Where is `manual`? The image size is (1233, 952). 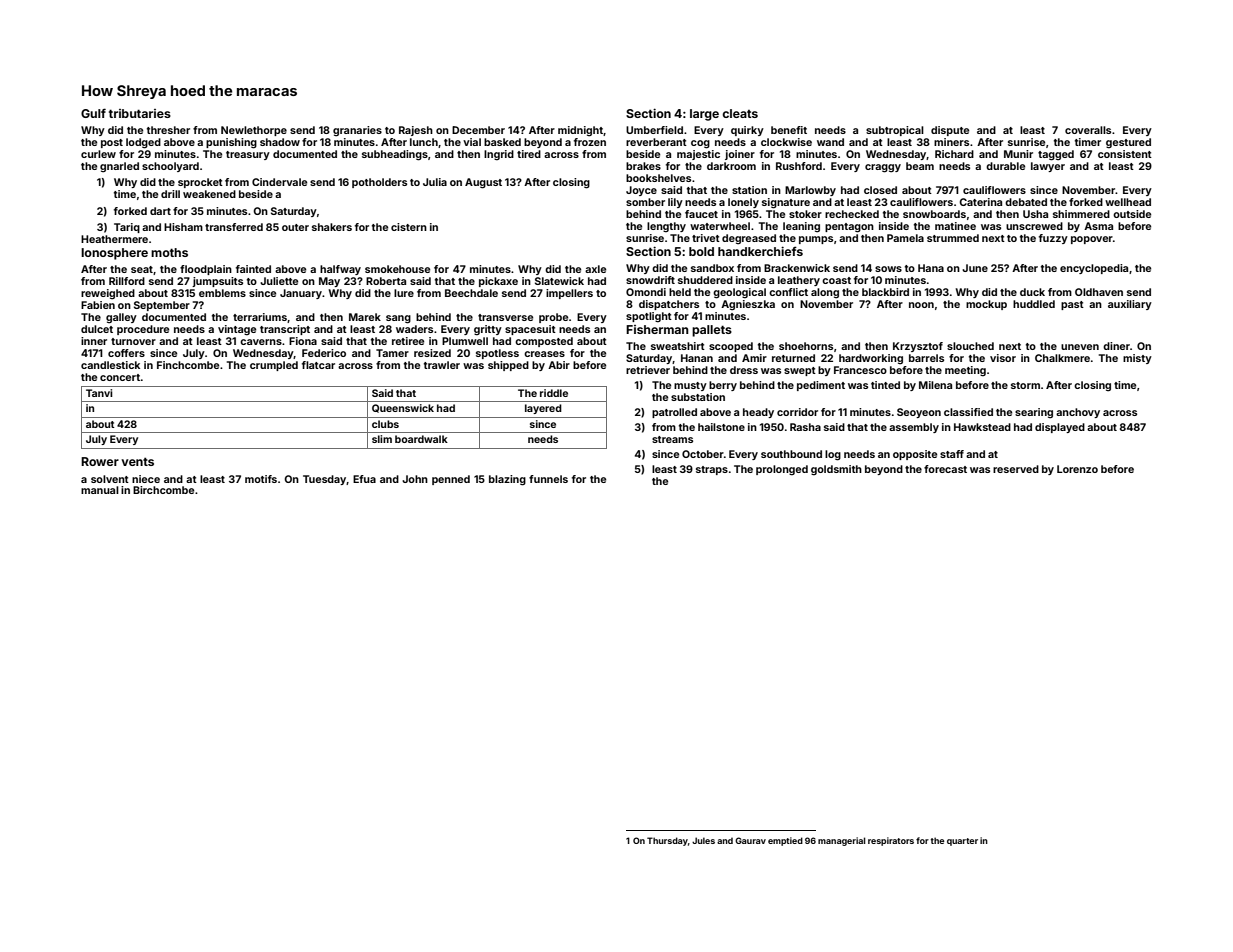 manual is located at coordinates (100, 490).
